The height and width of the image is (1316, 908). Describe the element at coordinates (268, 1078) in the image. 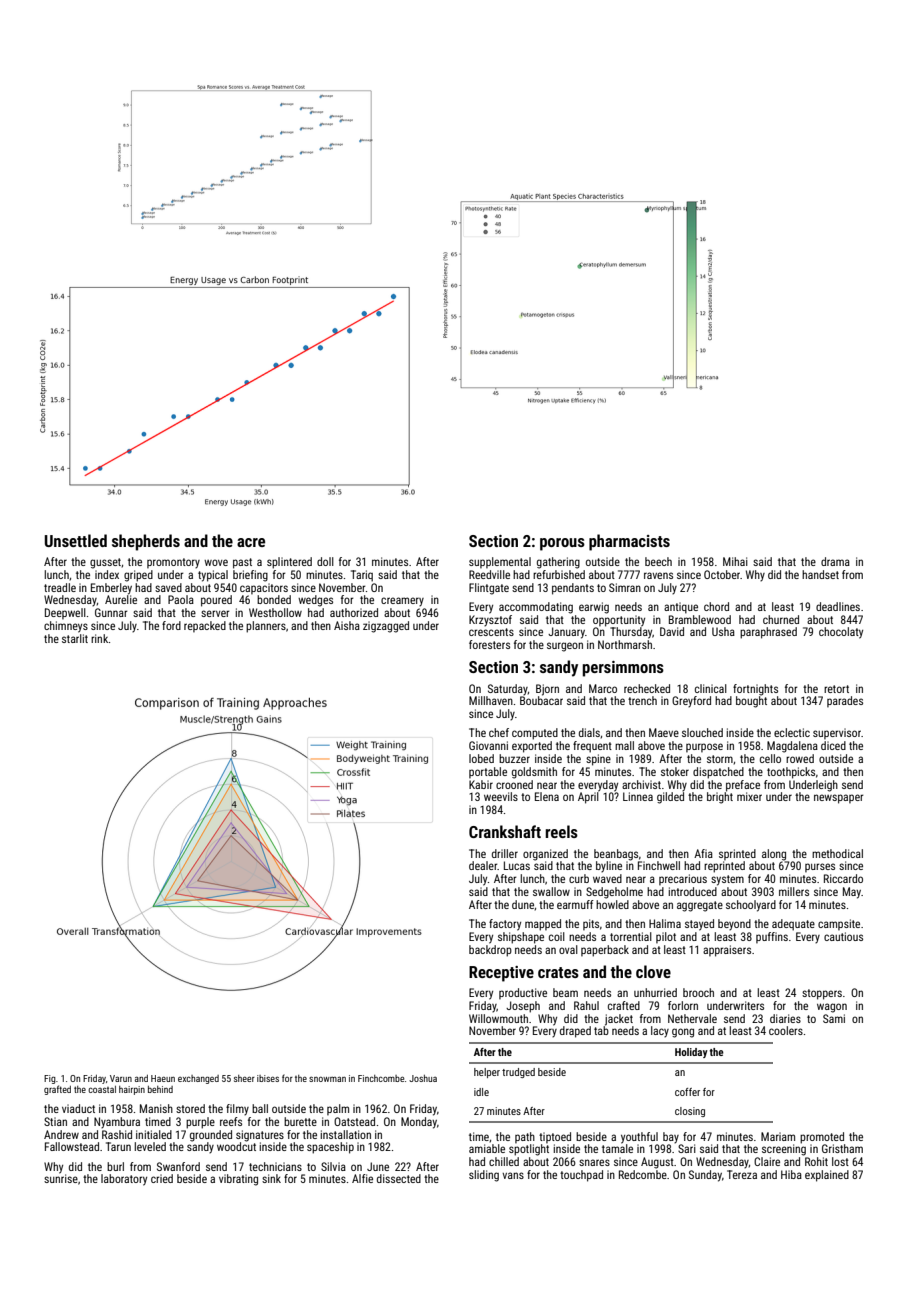

I see `ibises` at that location.
